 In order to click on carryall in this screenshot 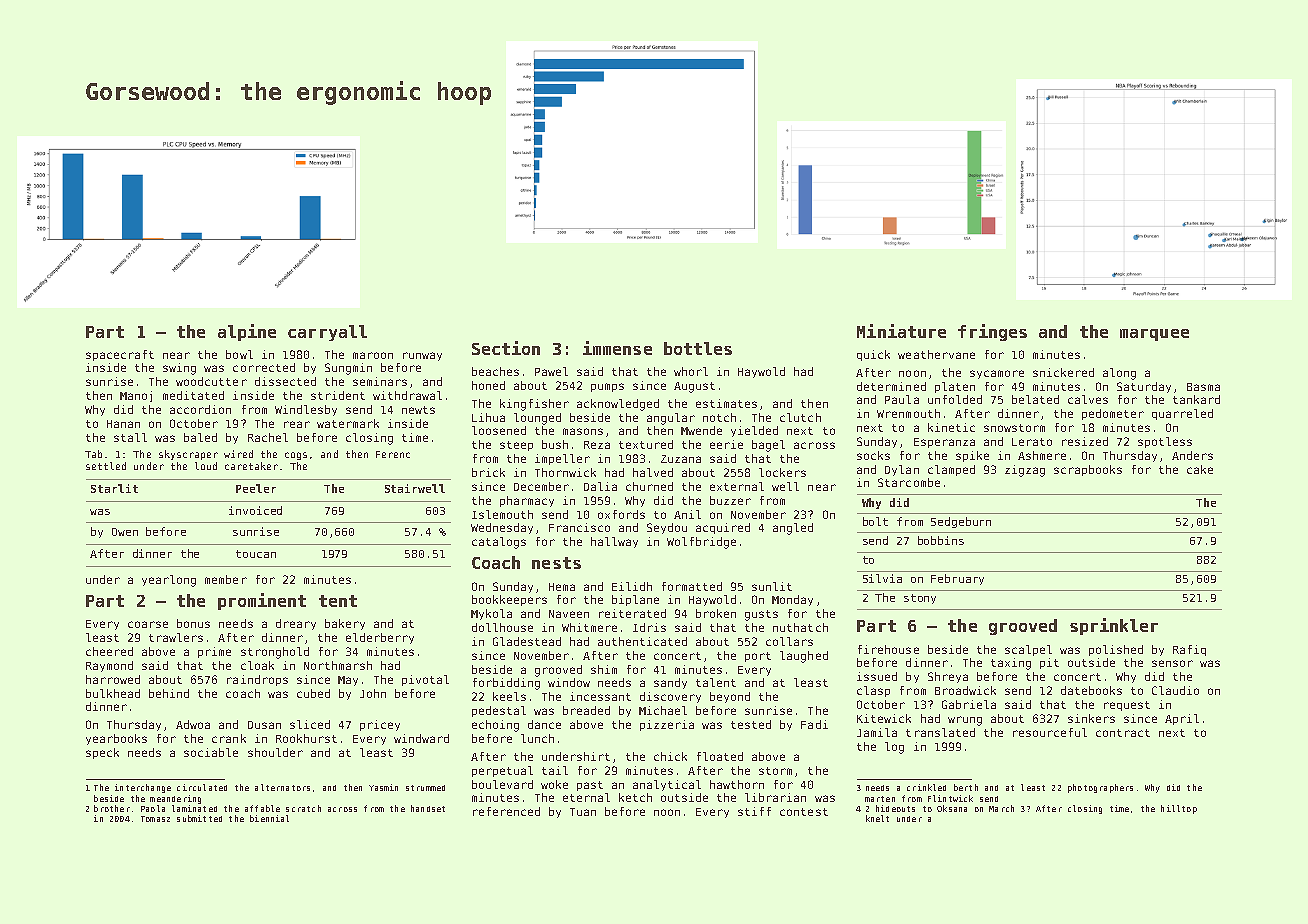, I will do `click(327, 333)`.
